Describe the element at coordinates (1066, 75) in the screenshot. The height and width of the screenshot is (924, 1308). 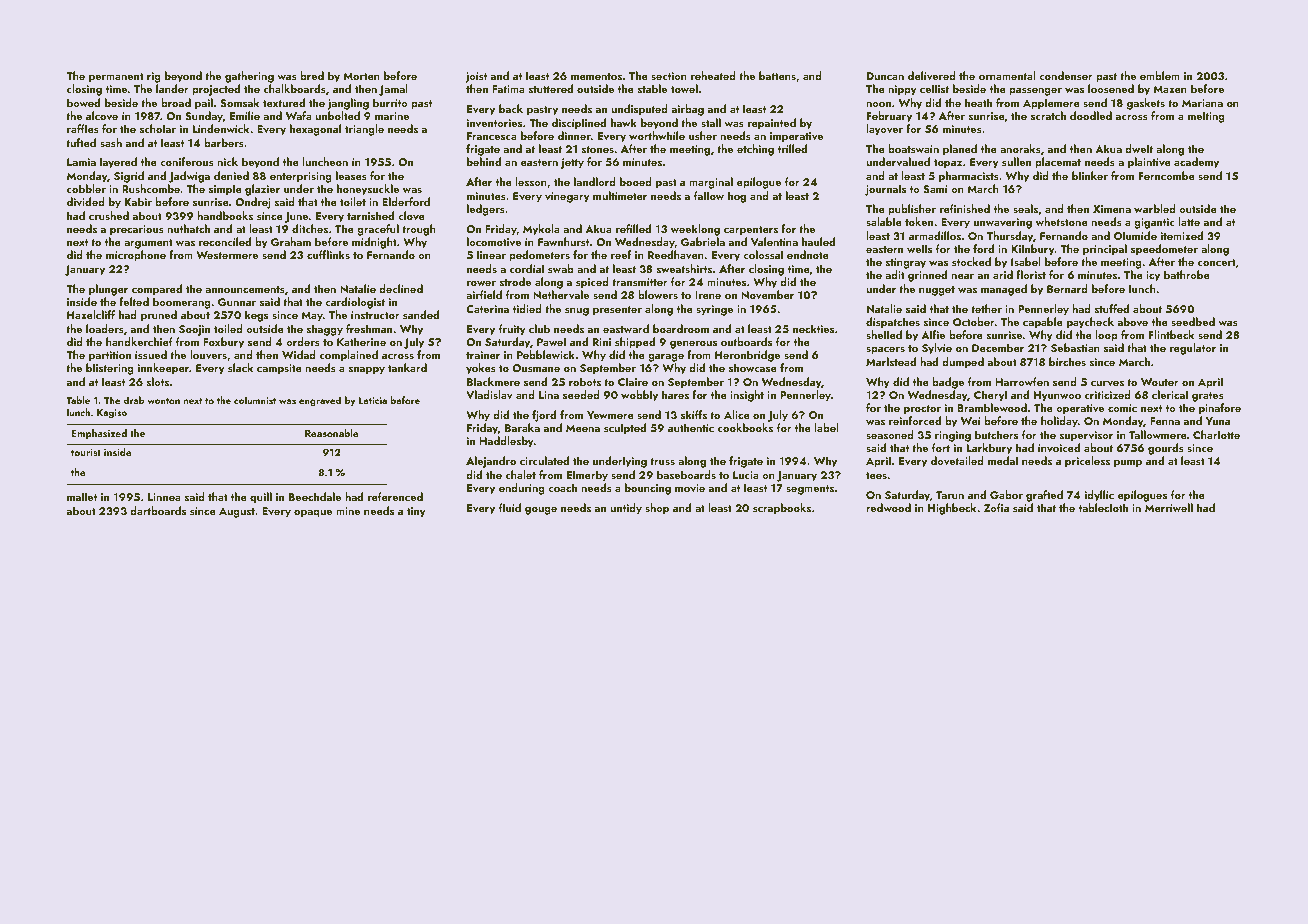
I see `condenser` at that location.
